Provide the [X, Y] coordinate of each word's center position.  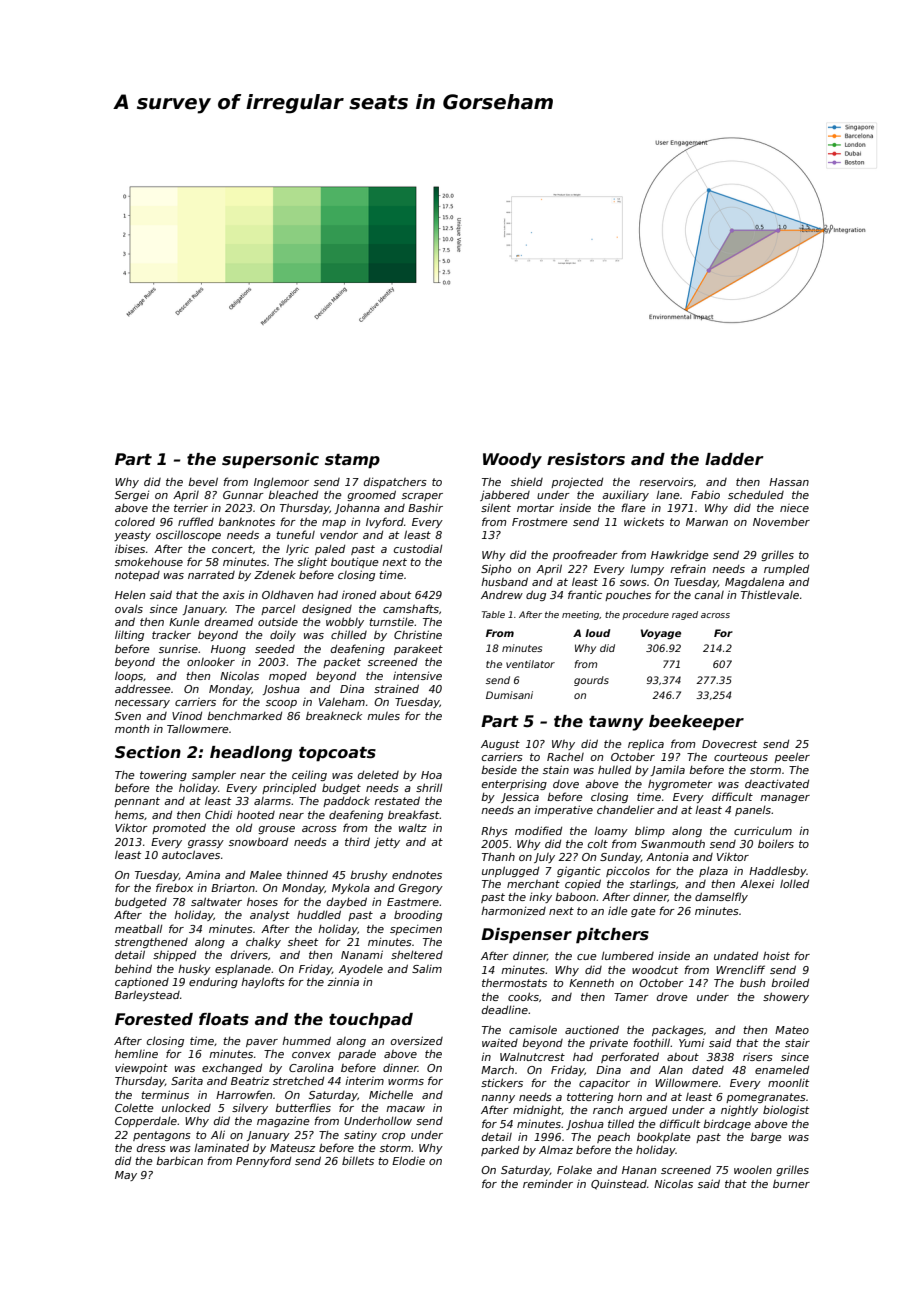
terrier [191, 508]
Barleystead [147, 995]
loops [129, 677]
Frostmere [540, 522]
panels [753, 811]
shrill [429, 787]
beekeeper [696, 722]
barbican [179, 1160]
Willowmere [686, 1083]
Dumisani [509, 695]
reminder [548, 1184]
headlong [251, 754]
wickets [644, 522]
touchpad [371, 1021]
